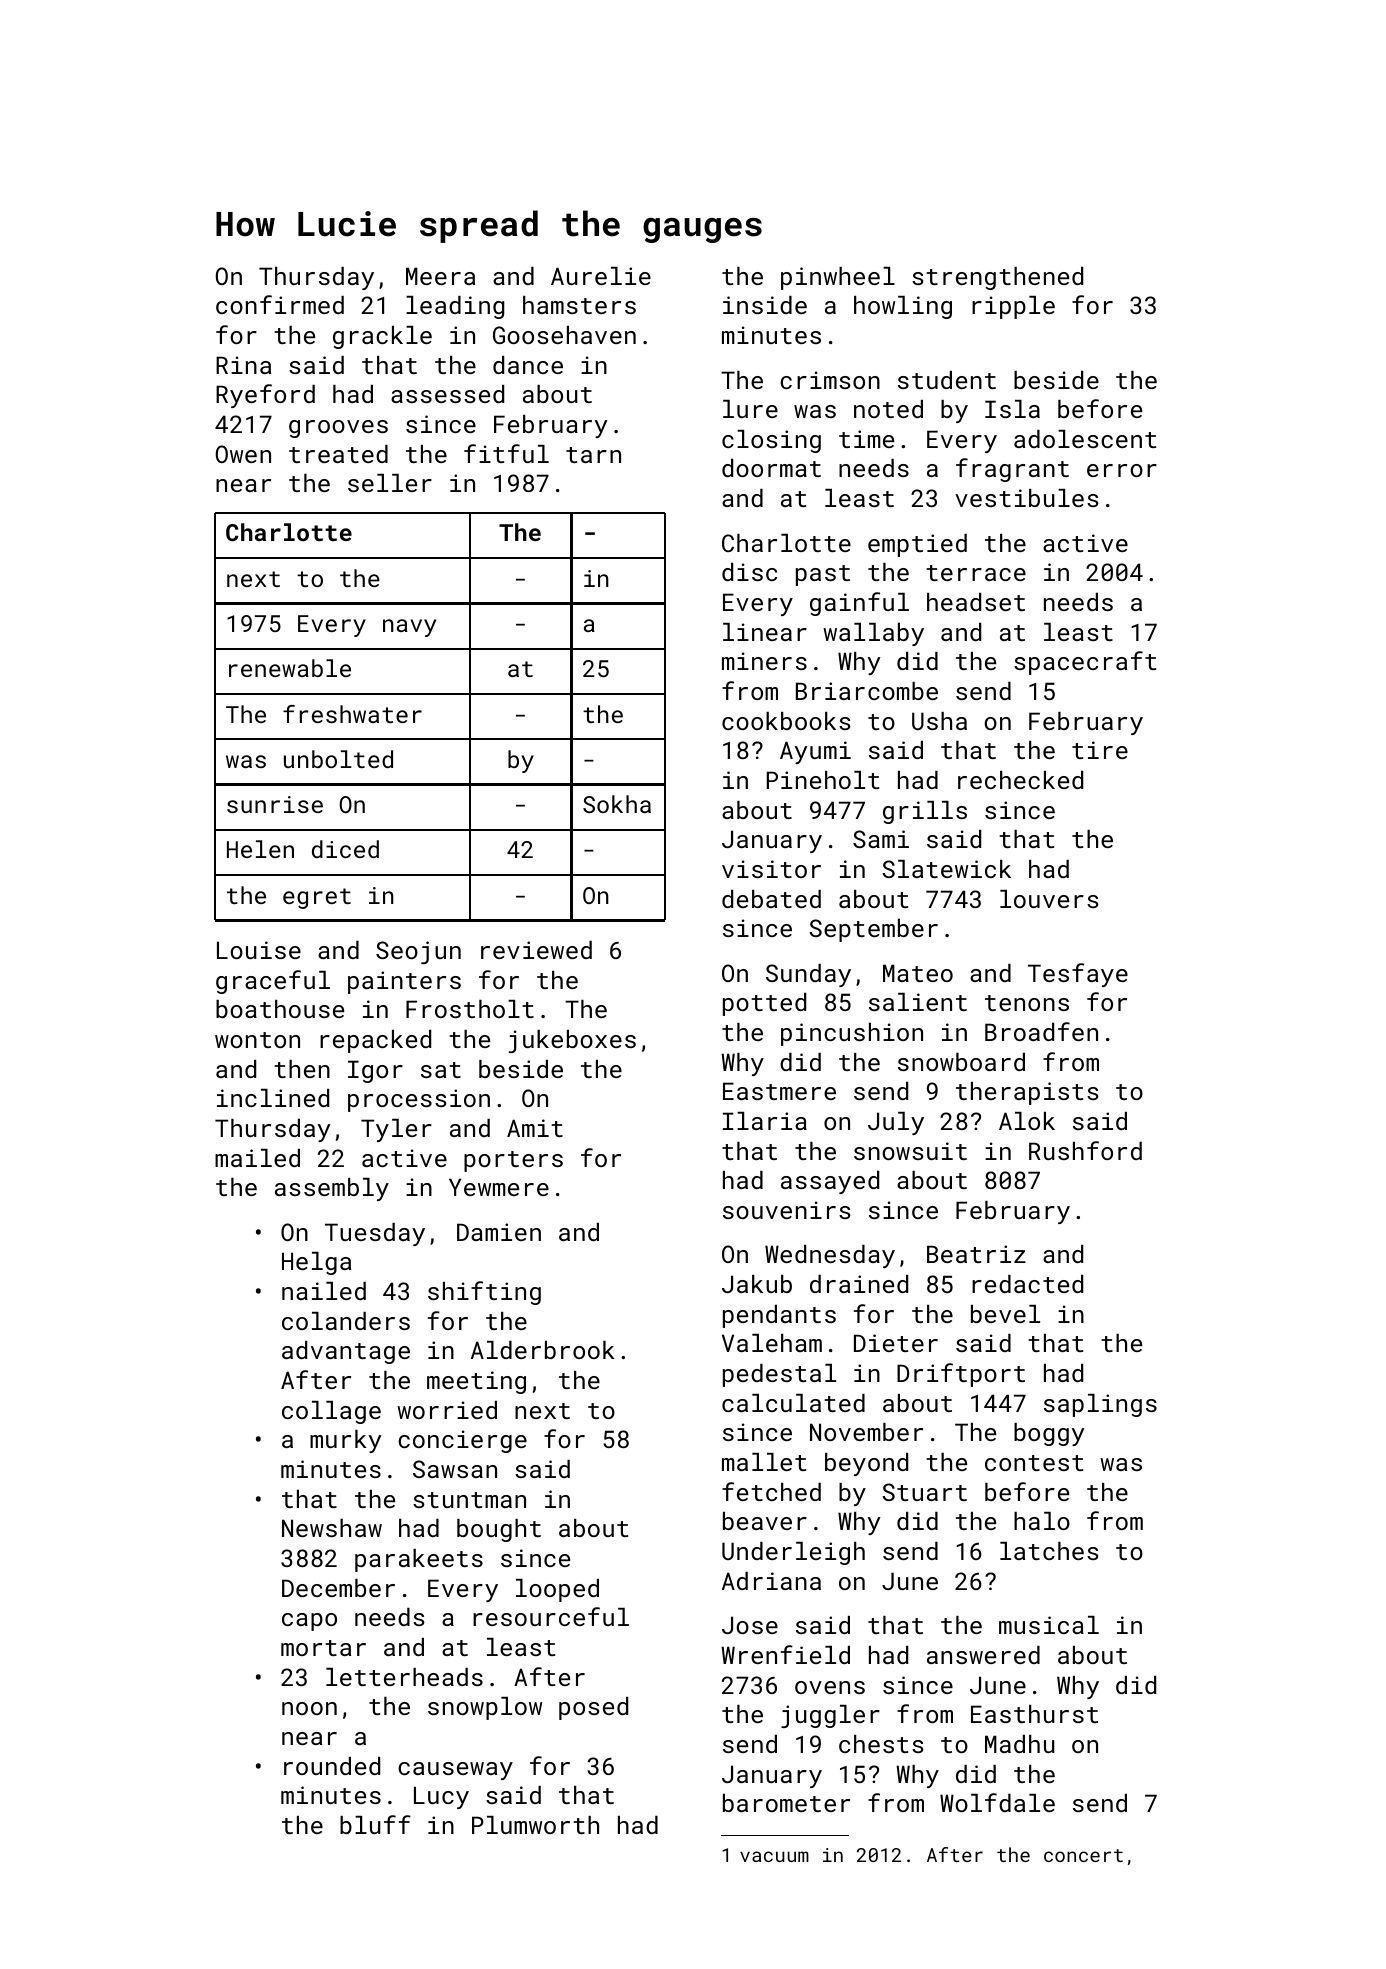 The height and width of the image is (1969, 1386). Describe the element at coordinates (793, 1553) in the image. I see `Underleigh` at that location.
